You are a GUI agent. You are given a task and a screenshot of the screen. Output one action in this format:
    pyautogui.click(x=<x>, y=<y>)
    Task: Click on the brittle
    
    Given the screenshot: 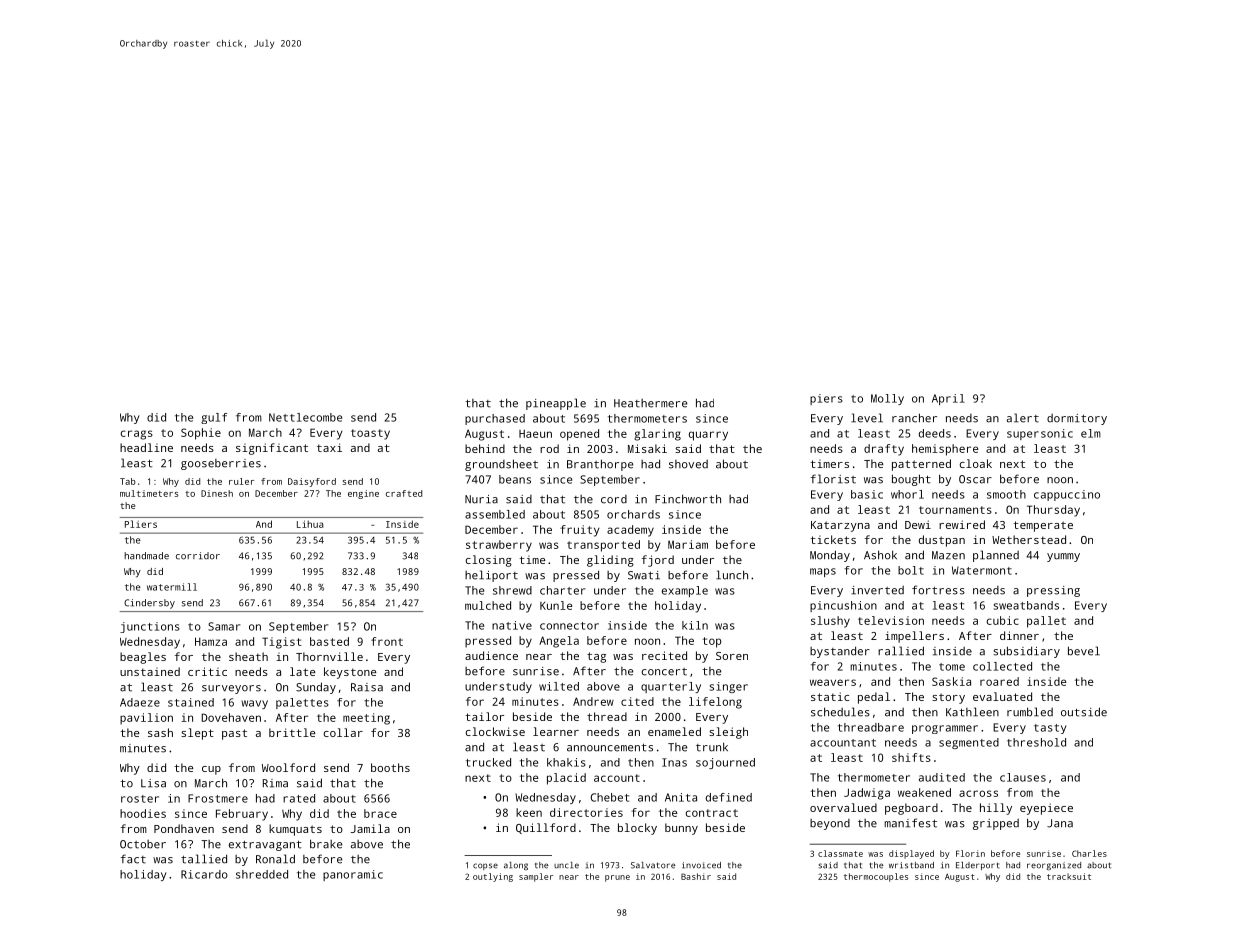 What is the action you would take?
    pyautogui.click(x=292, y=732)
